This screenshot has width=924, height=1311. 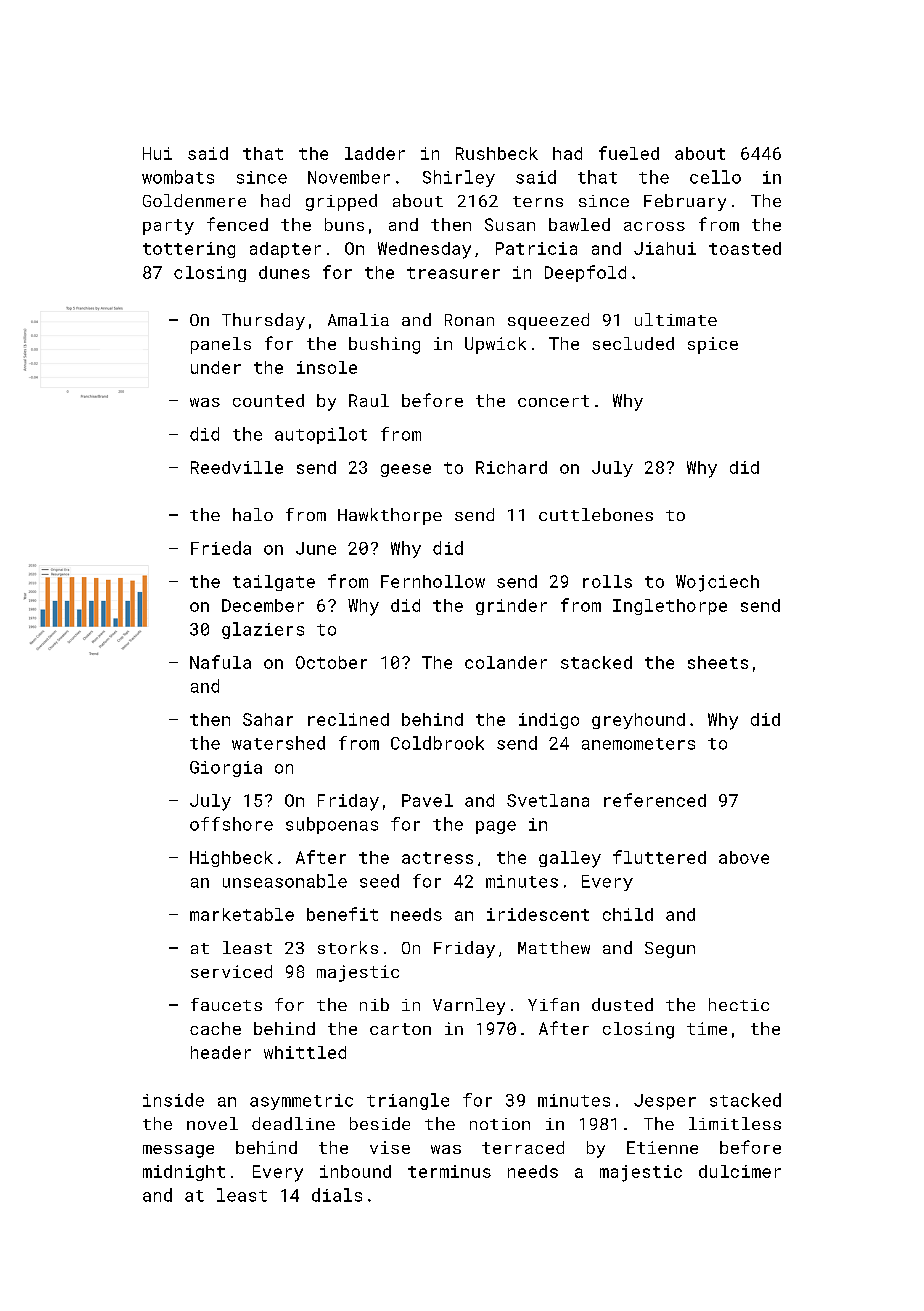 What do you see at coordinates (670, 607) in the screenshot?
I see `Inglethorpe` at bounding box center [670, 607].
